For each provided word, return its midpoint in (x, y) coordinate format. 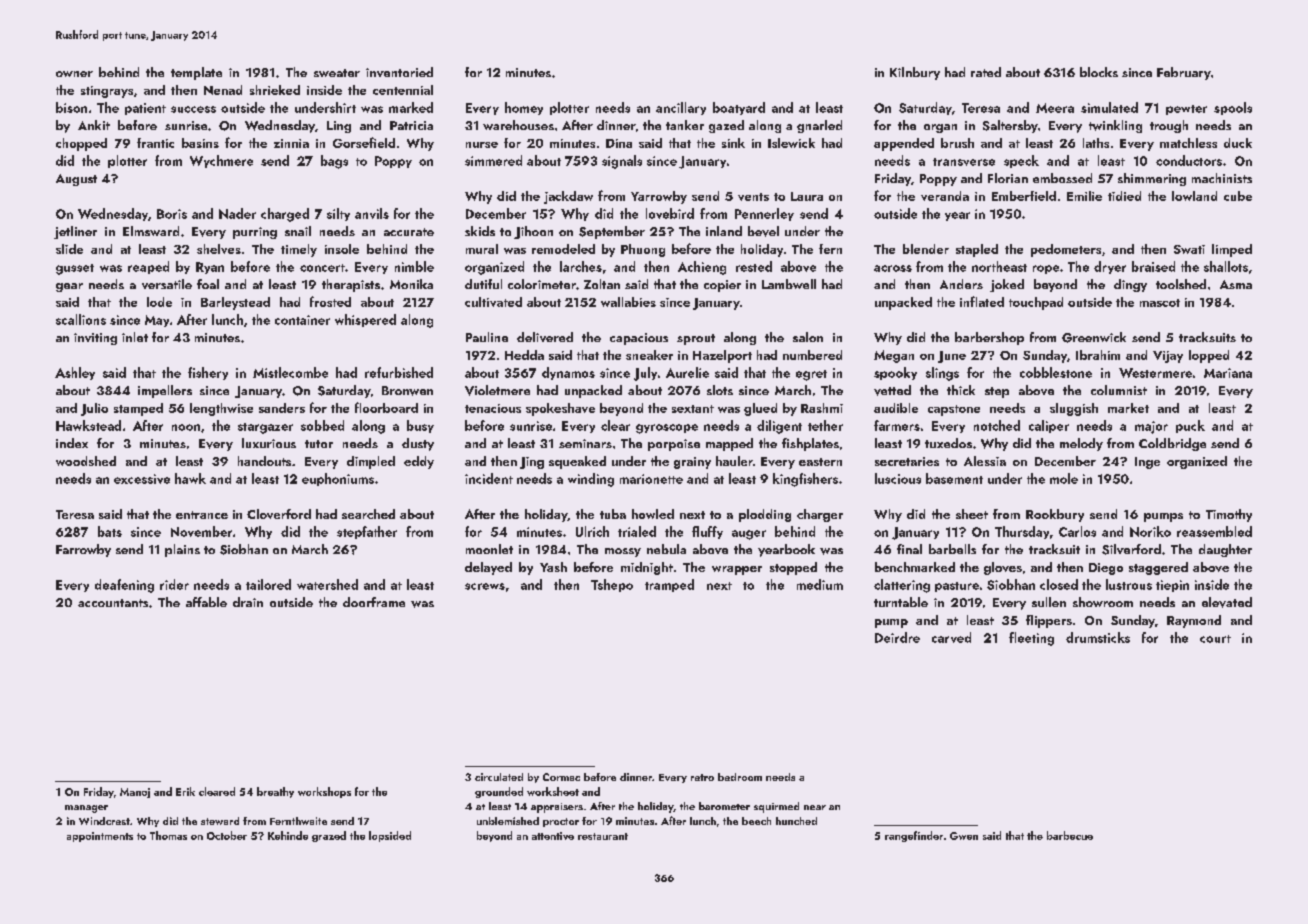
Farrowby (83, 550)
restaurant (603, 836)
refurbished (399, 372)
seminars (585, 443)
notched (997, 425)
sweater (337, 73)
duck (1238, 143)
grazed (329, 836)
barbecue (1070, 835)
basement (954, 478)
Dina (619, 143)
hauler (734, 461)
